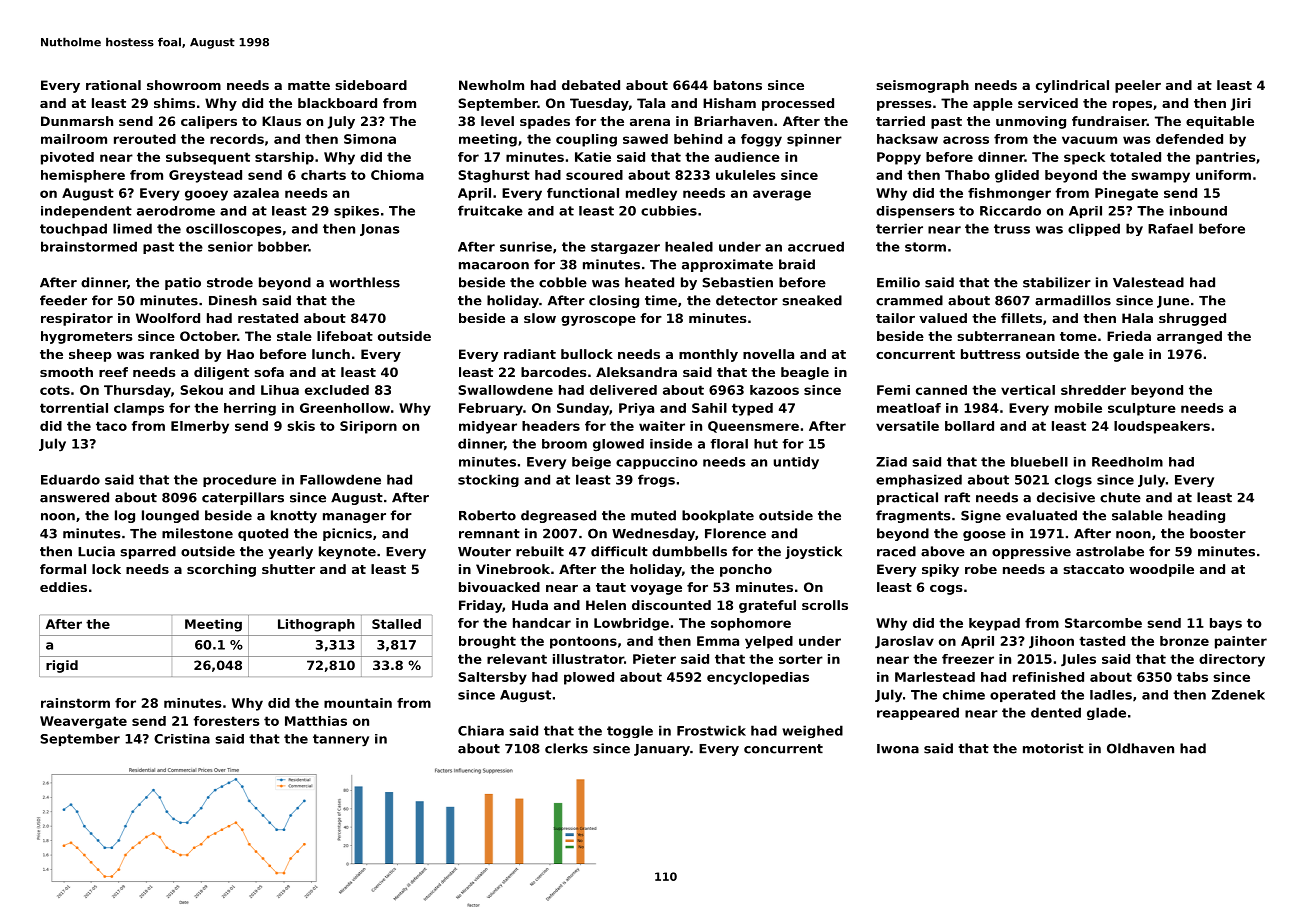 This screenshot has width=1308, height=924. I want to click on Elmerby, so click(200, 427).
